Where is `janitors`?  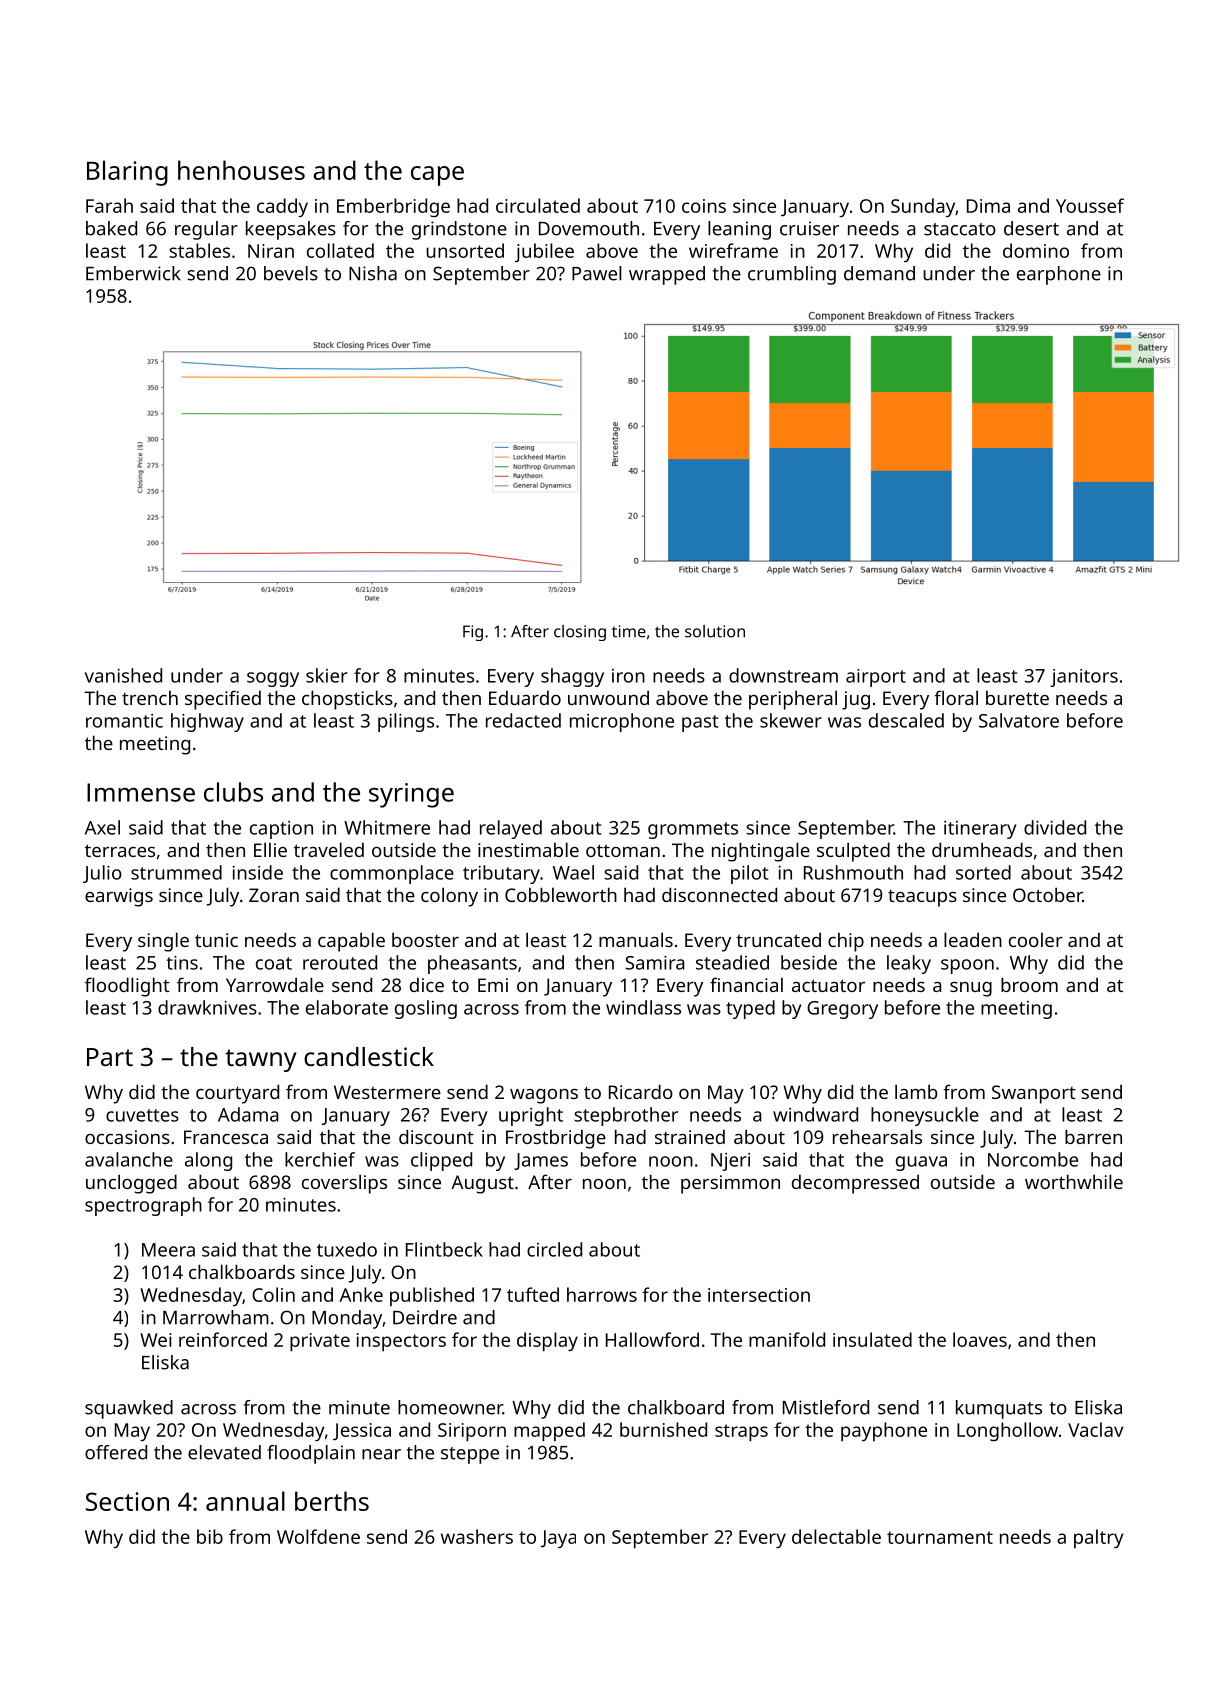
janitors is located at coordinates (1084, 678).
